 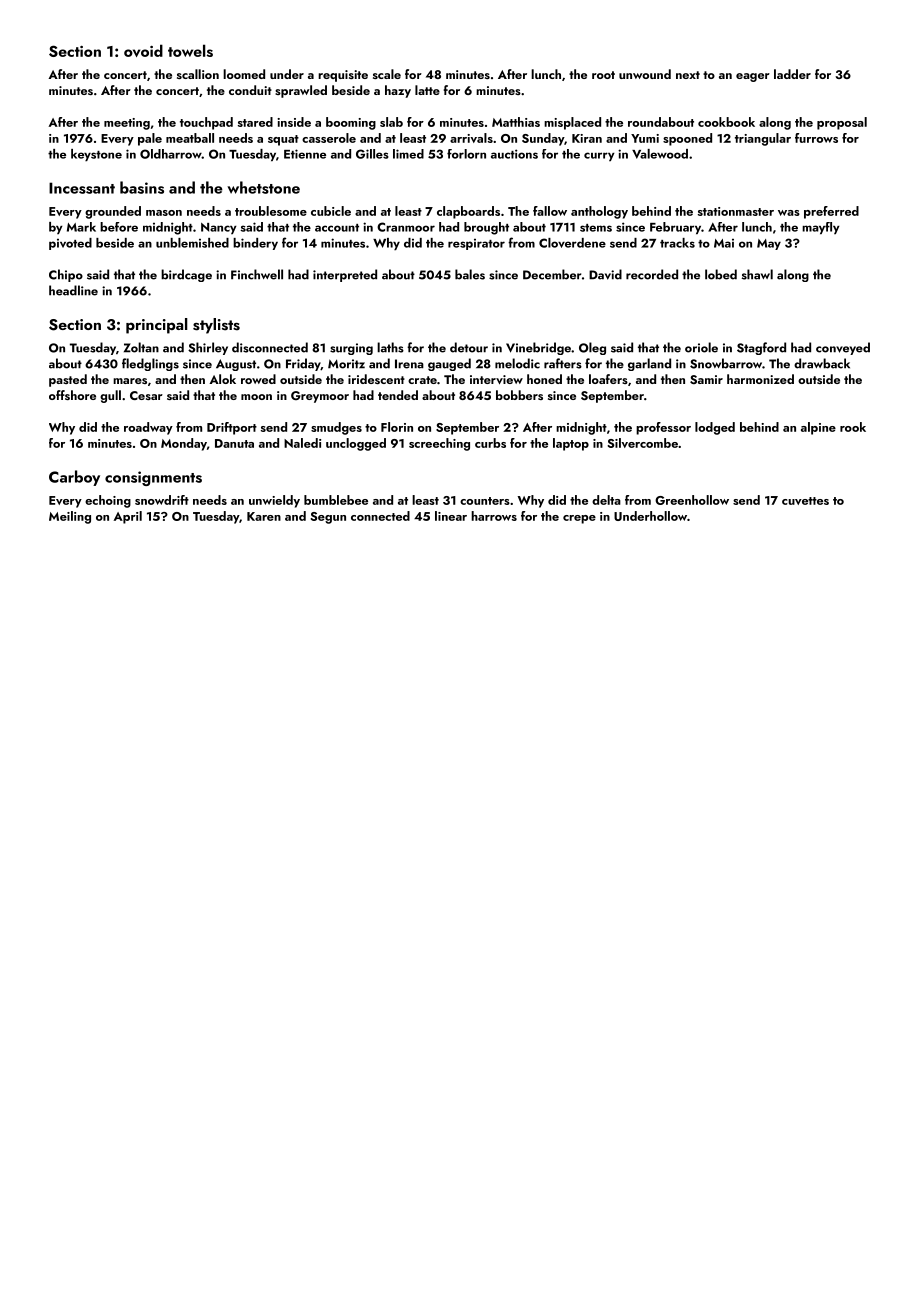 What do you see at coordinates (726, 122) in the image?
I see `cookbook` at bounding box center [726, 122].
